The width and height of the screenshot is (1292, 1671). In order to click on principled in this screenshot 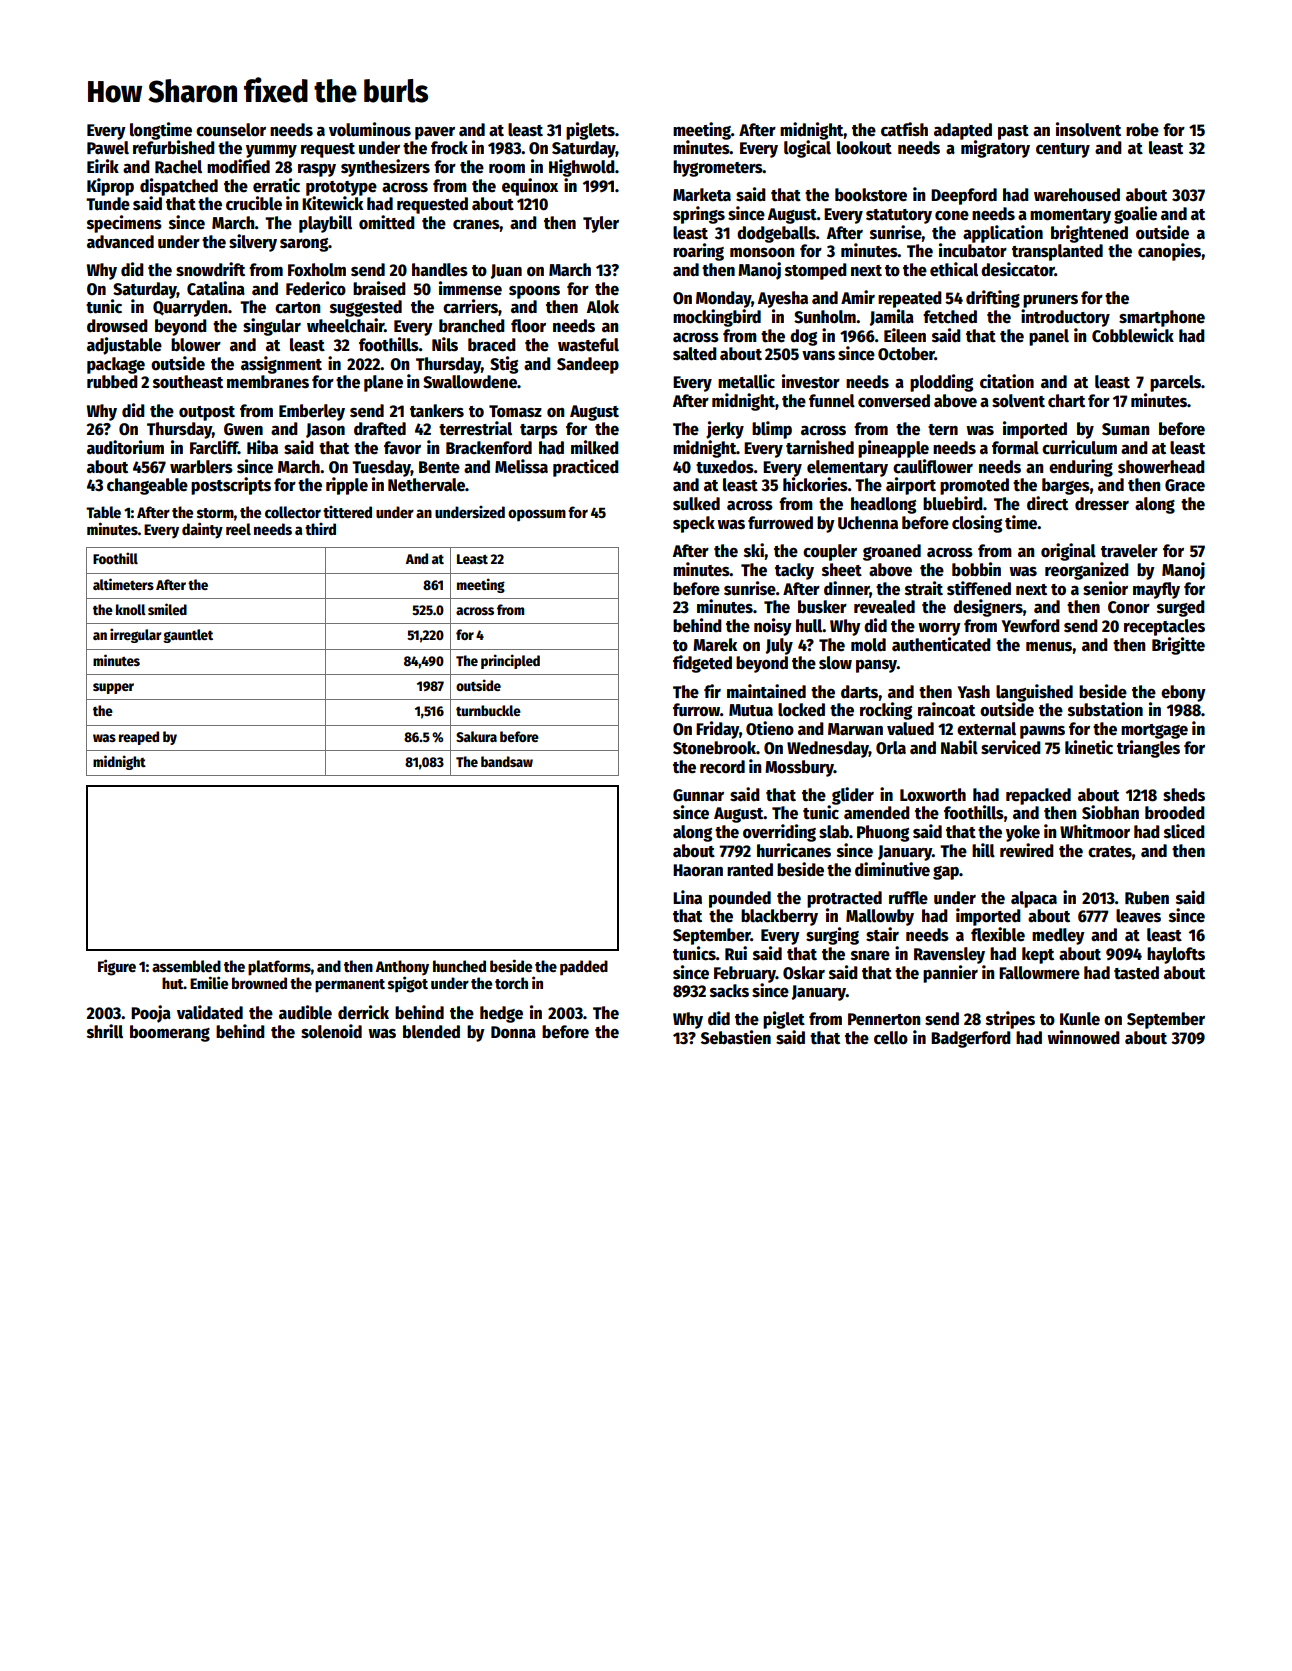, I will do `click(510, 661)`.
